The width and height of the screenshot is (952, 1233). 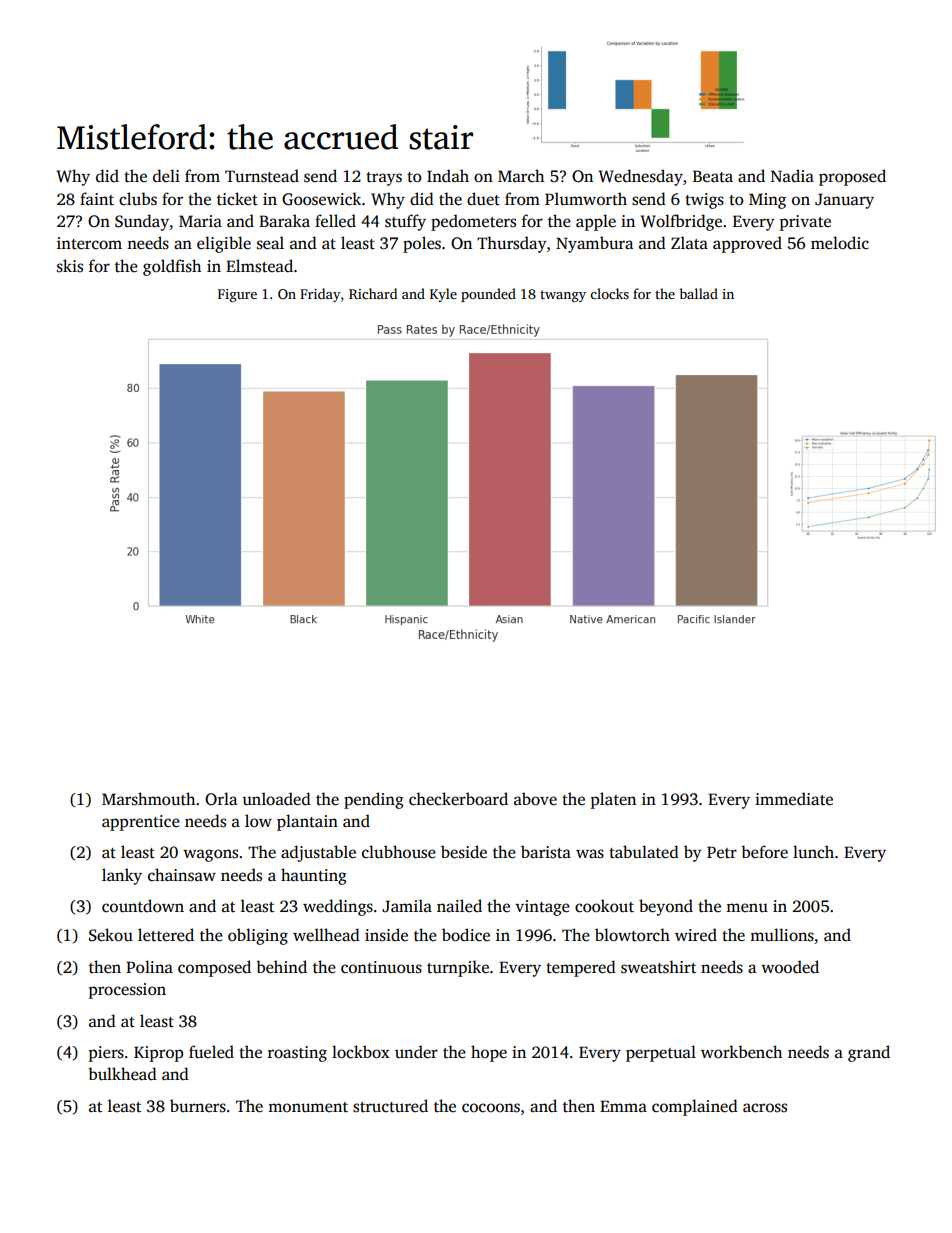 I want to click on proposed, so click(x=852, y=177).
